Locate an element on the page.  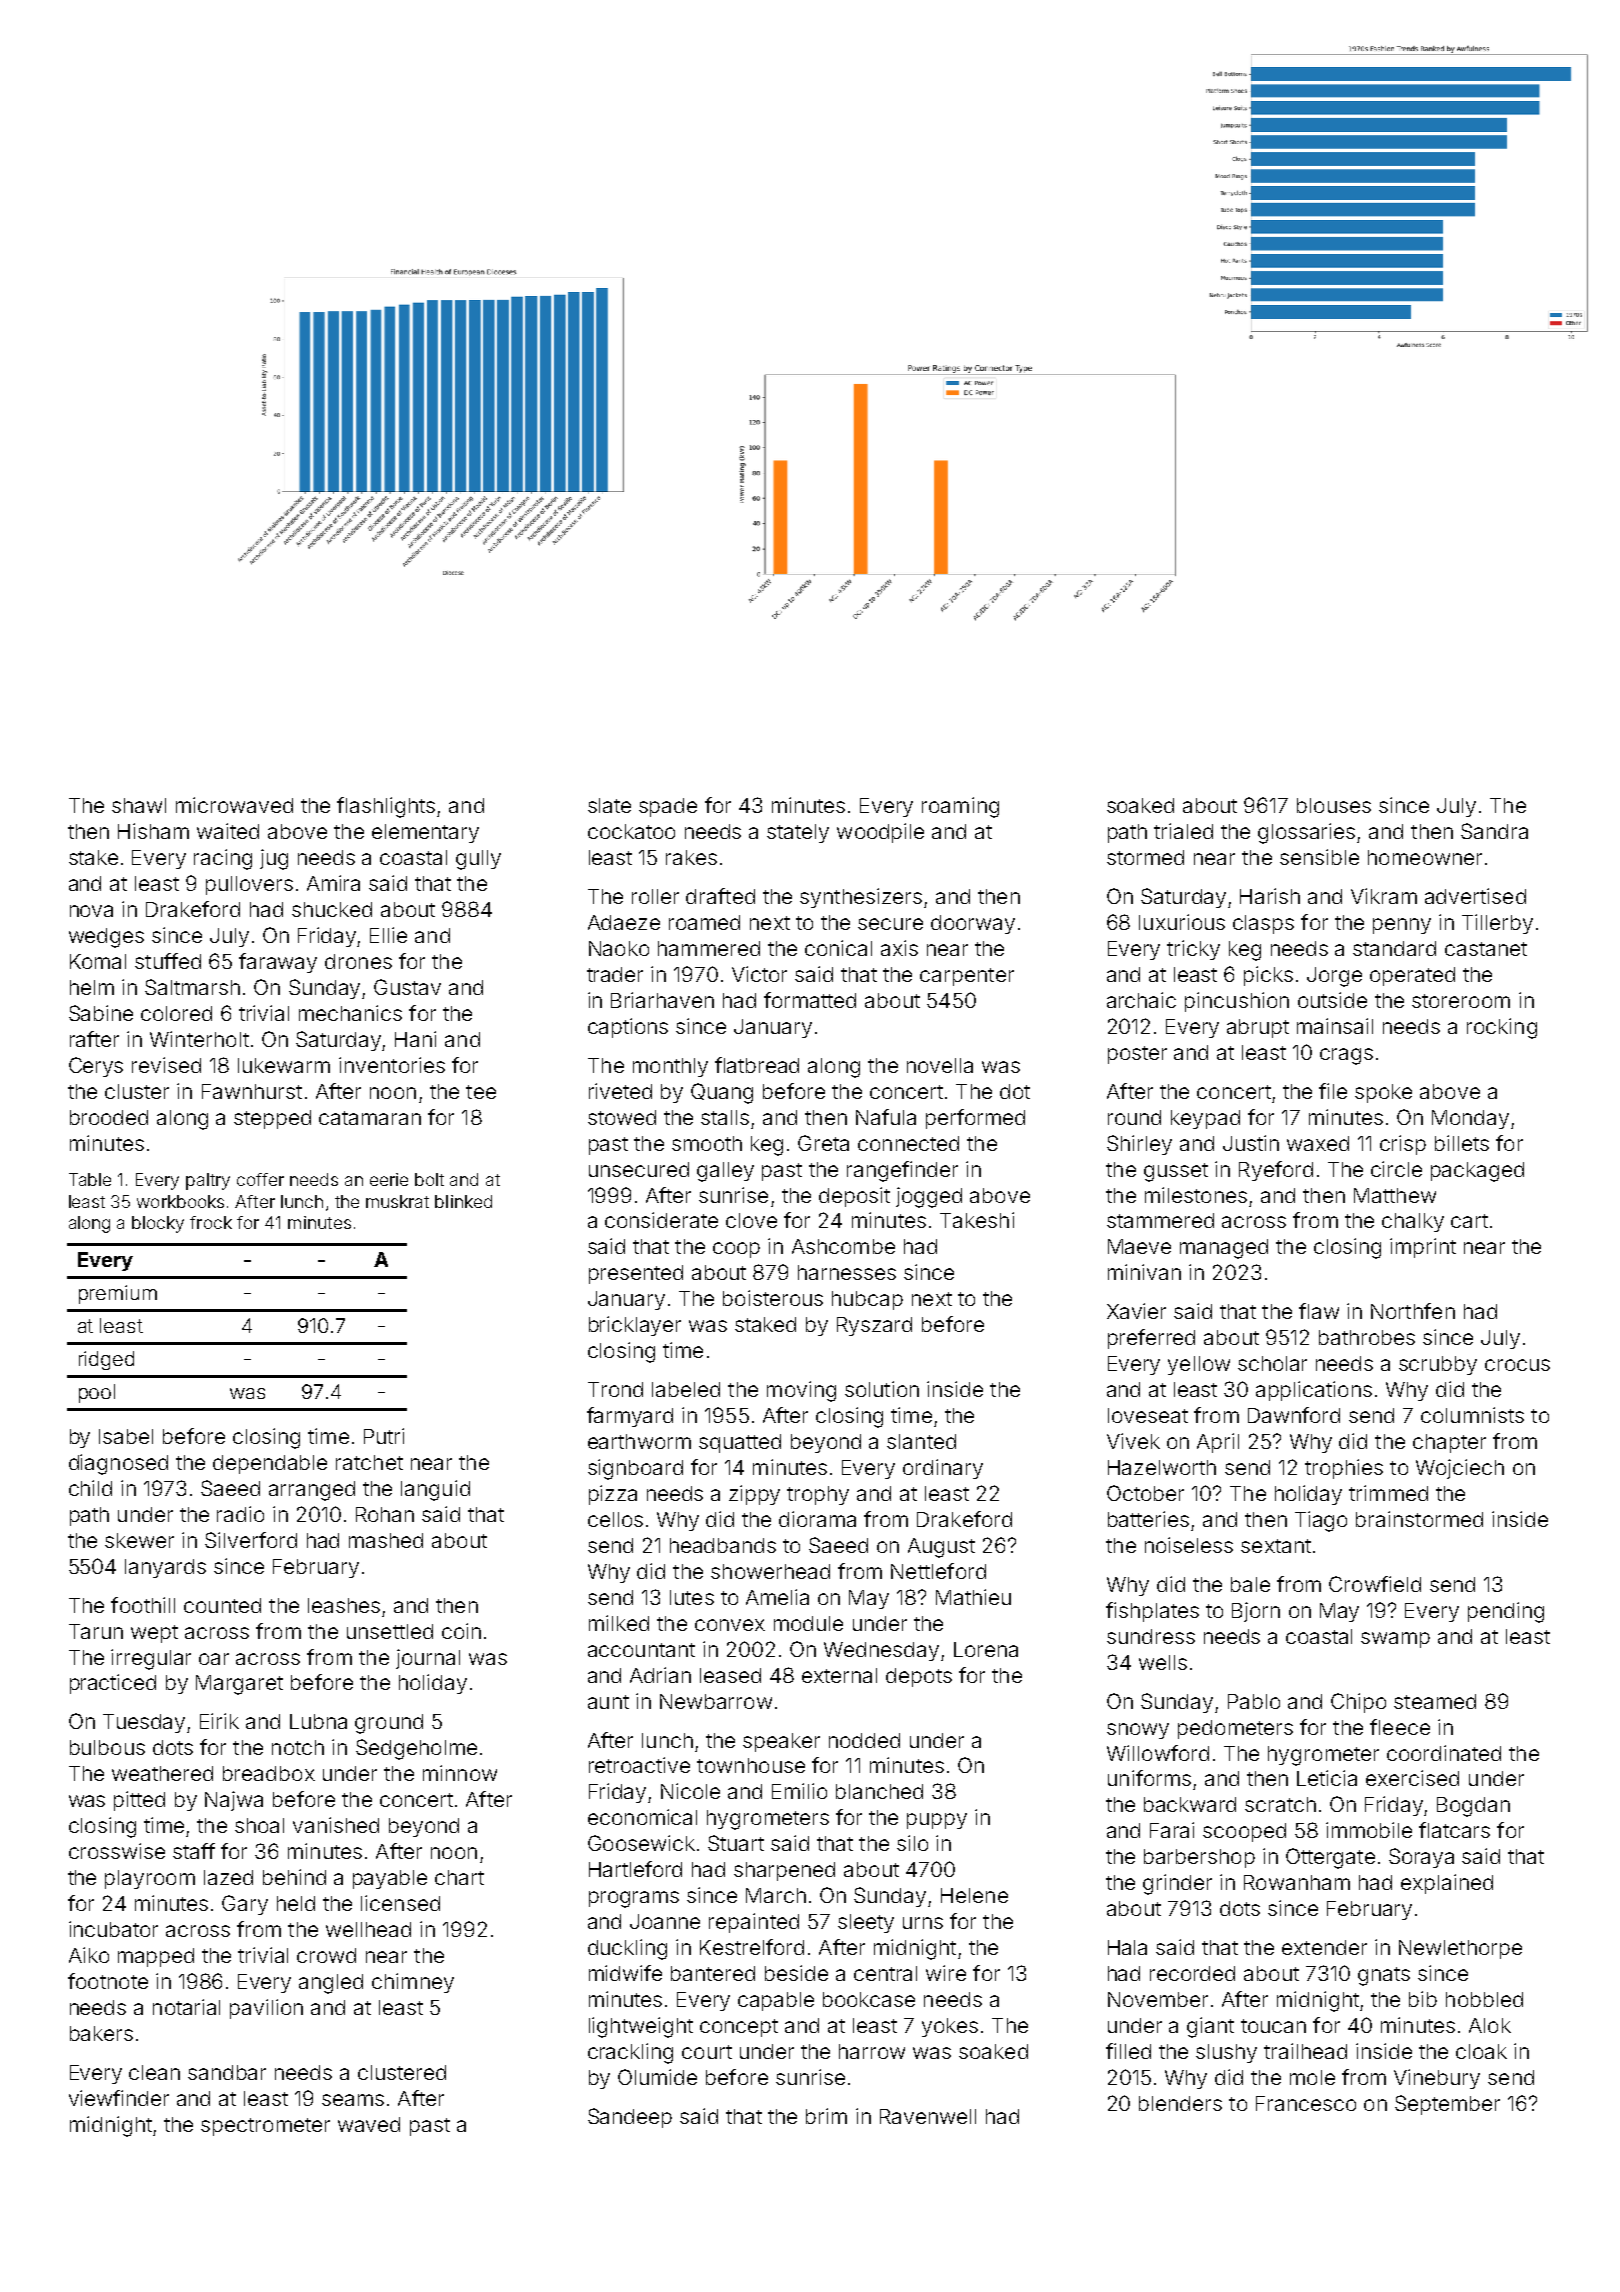
columnists is located at coordinates (1472, 1415).
